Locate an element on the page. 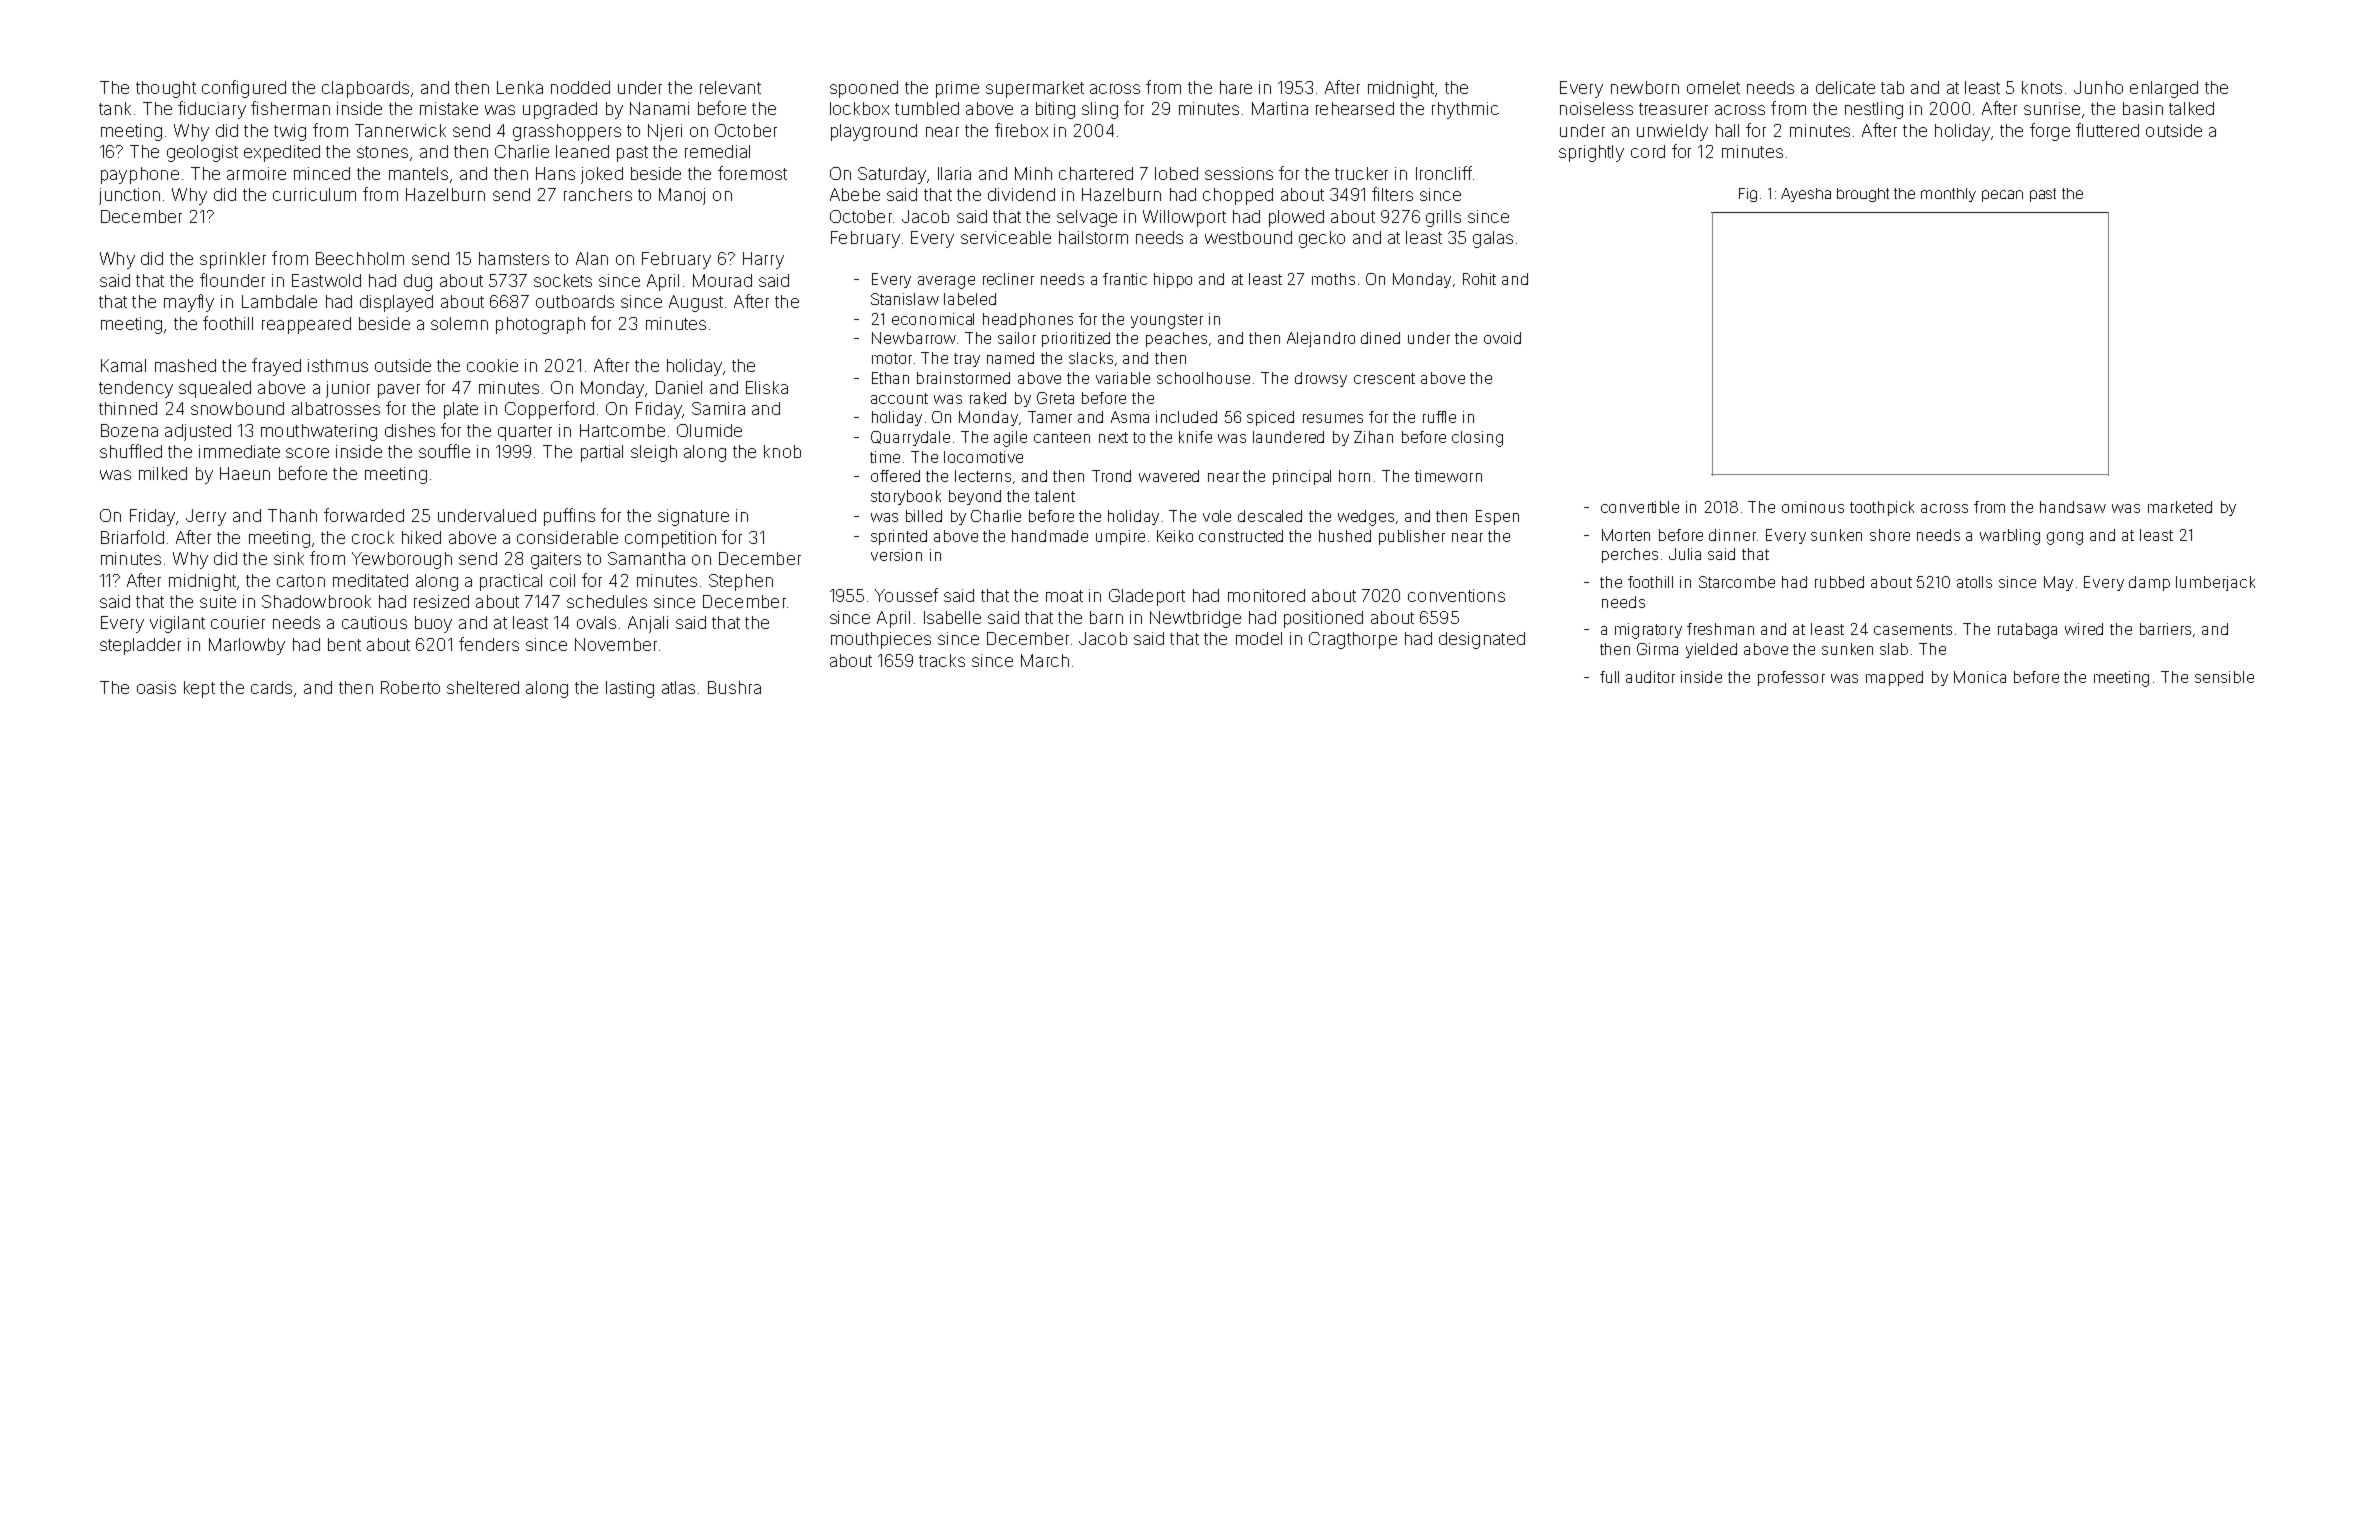  ovoid is located at coordinates (1502, 338).
